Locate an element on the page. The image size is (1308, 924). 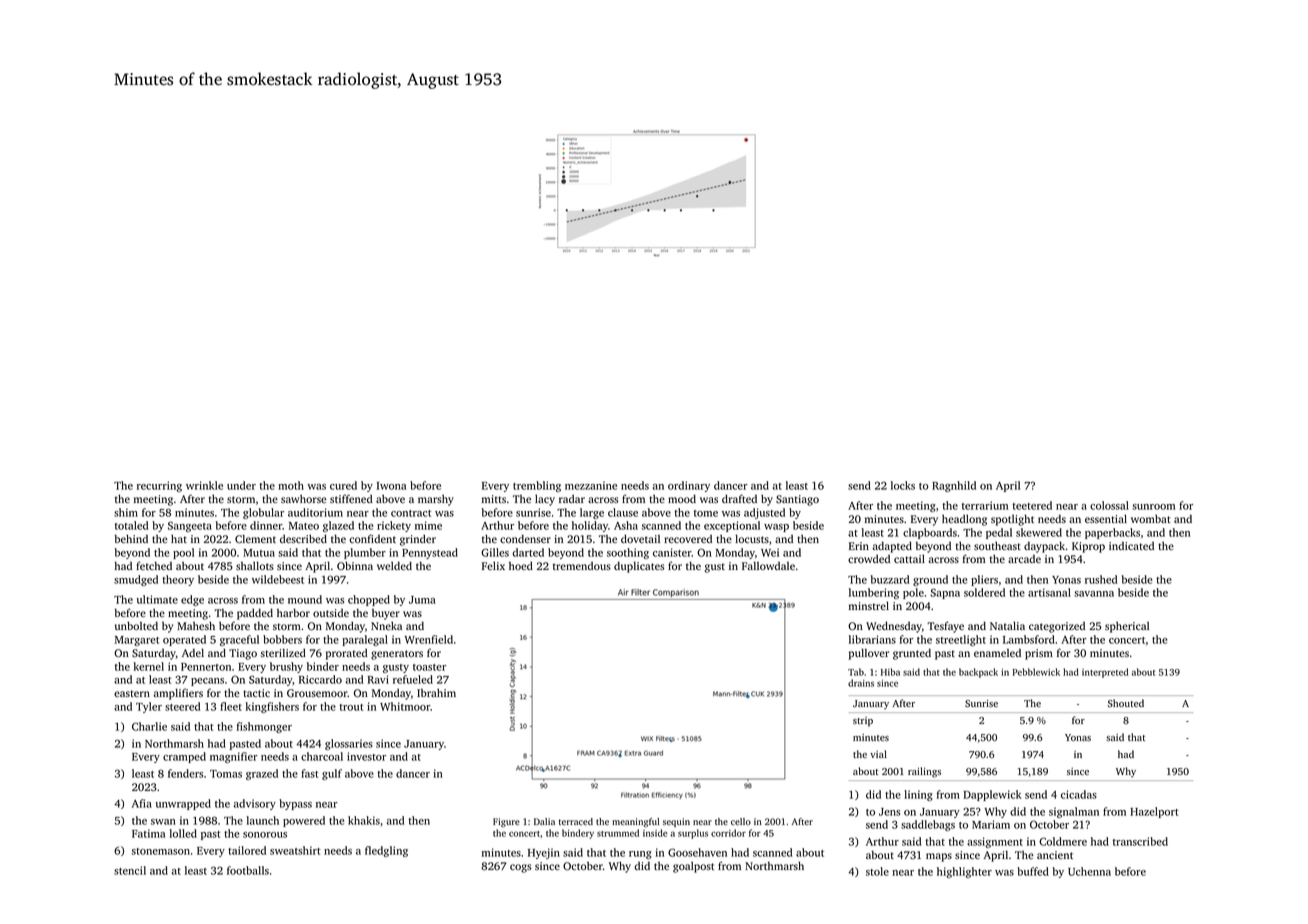
cicadas is located at coordinates (1079, 794).
